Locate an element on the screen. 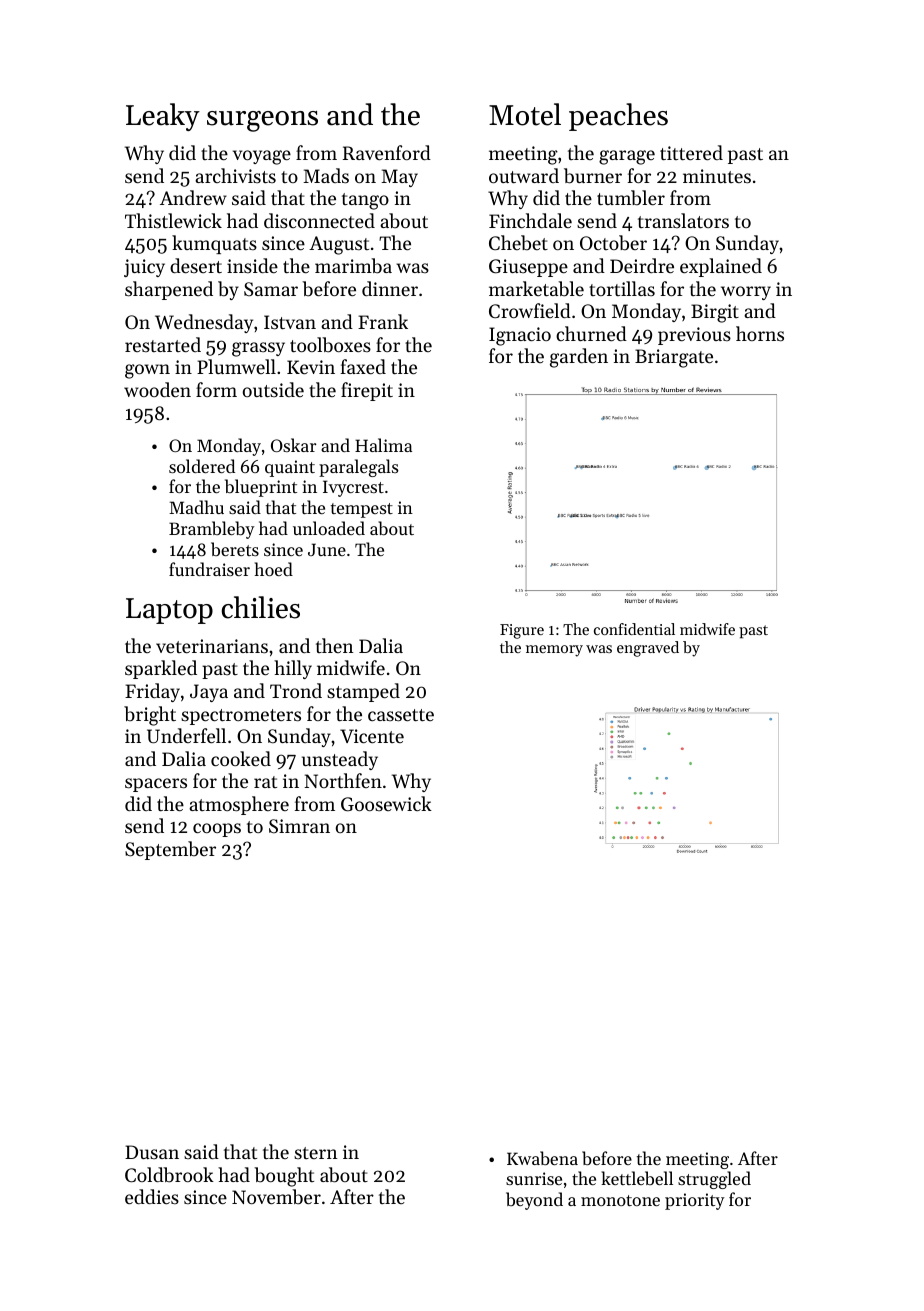 This screenshot has width=924, height=1311. Kwabena is located at coordinates (542, 1158).
